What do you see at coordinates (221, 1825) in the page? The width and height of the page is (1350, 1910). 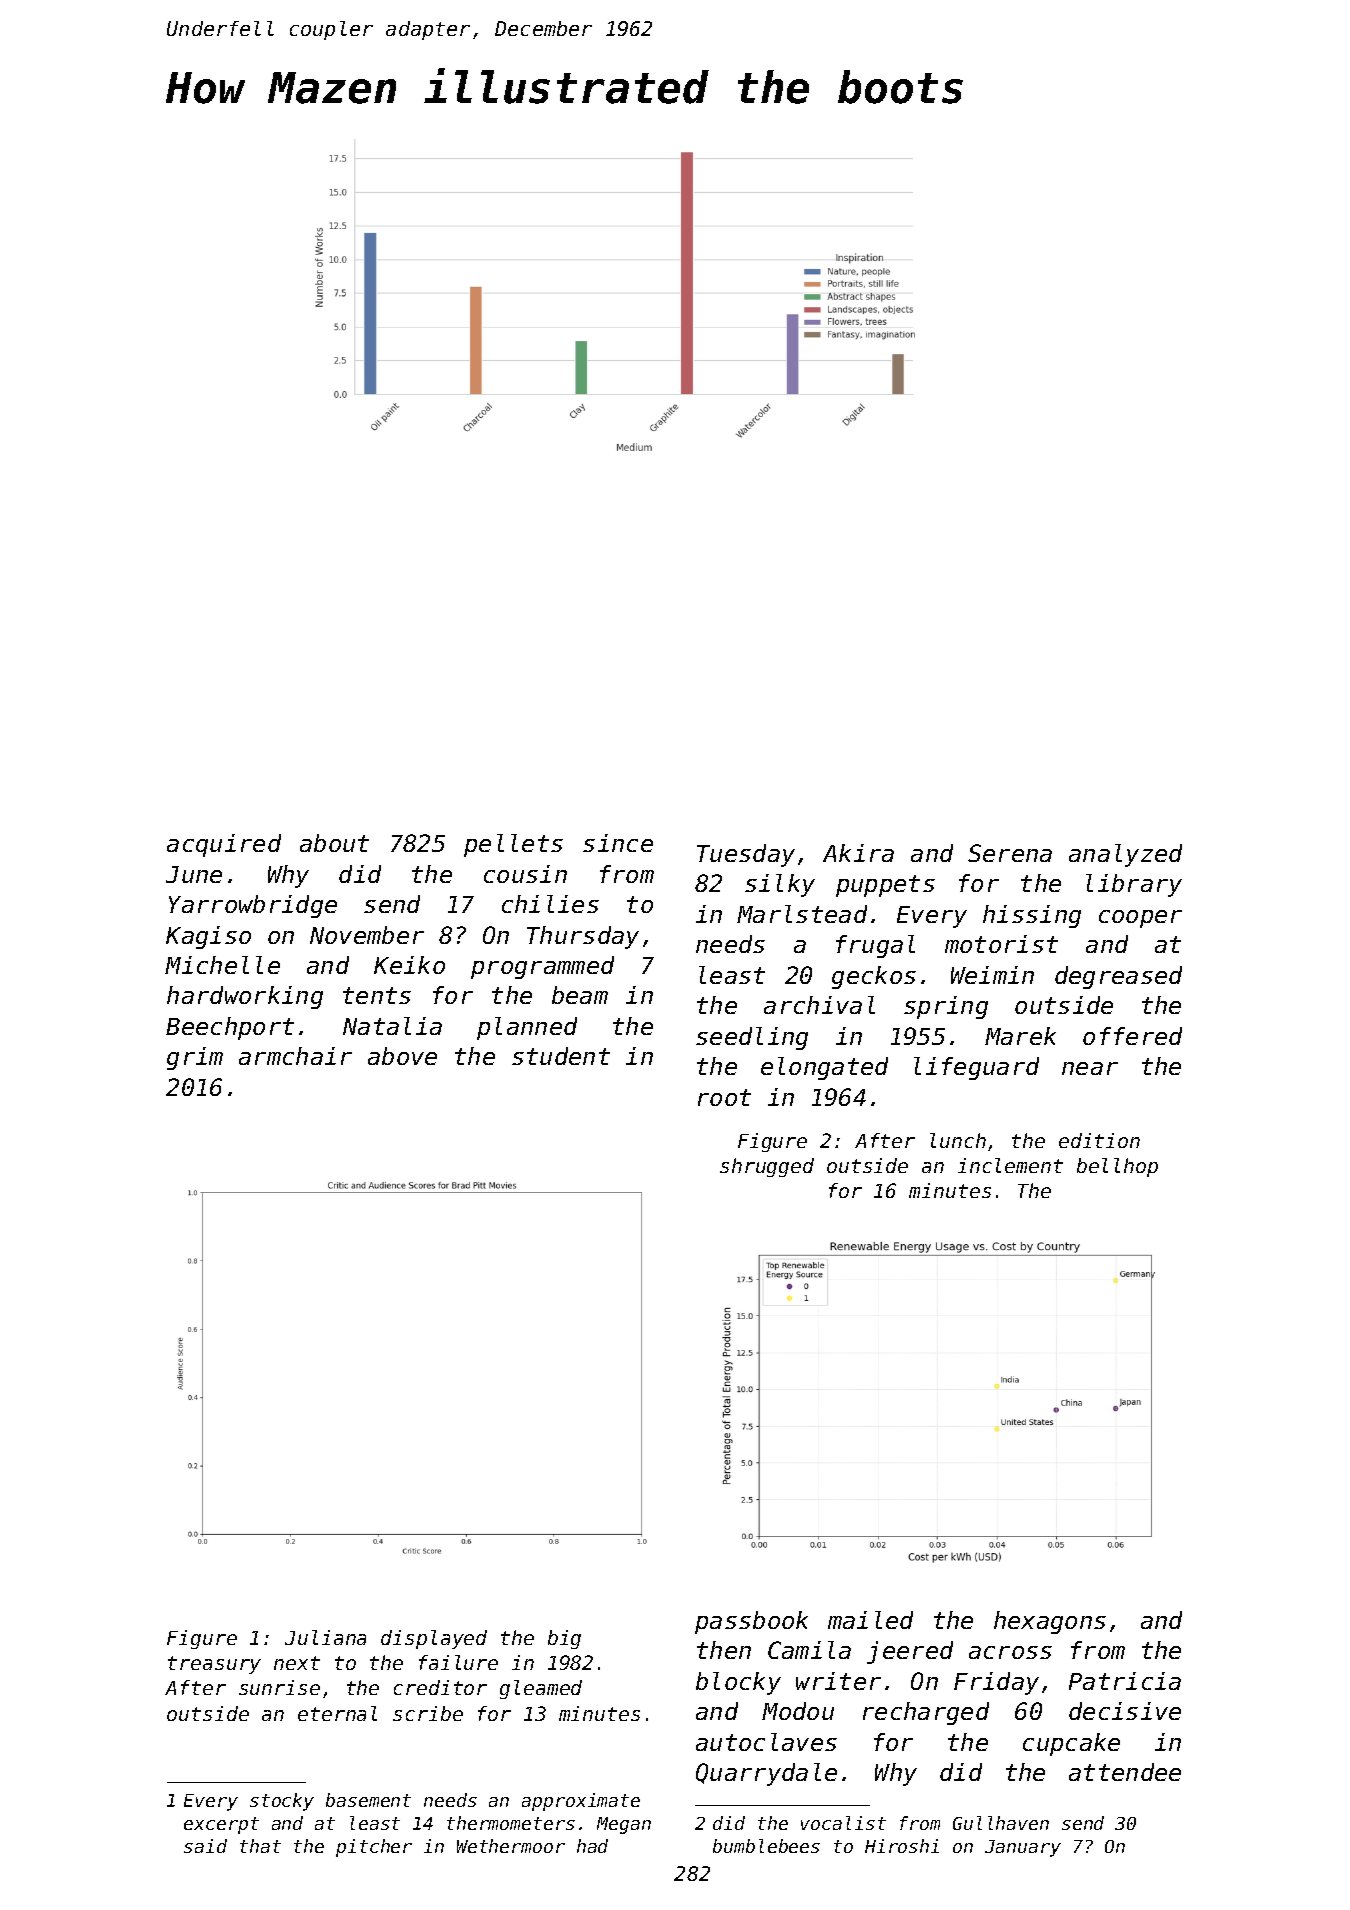 I see `excerpt` at bounding box center [221, 1825].
